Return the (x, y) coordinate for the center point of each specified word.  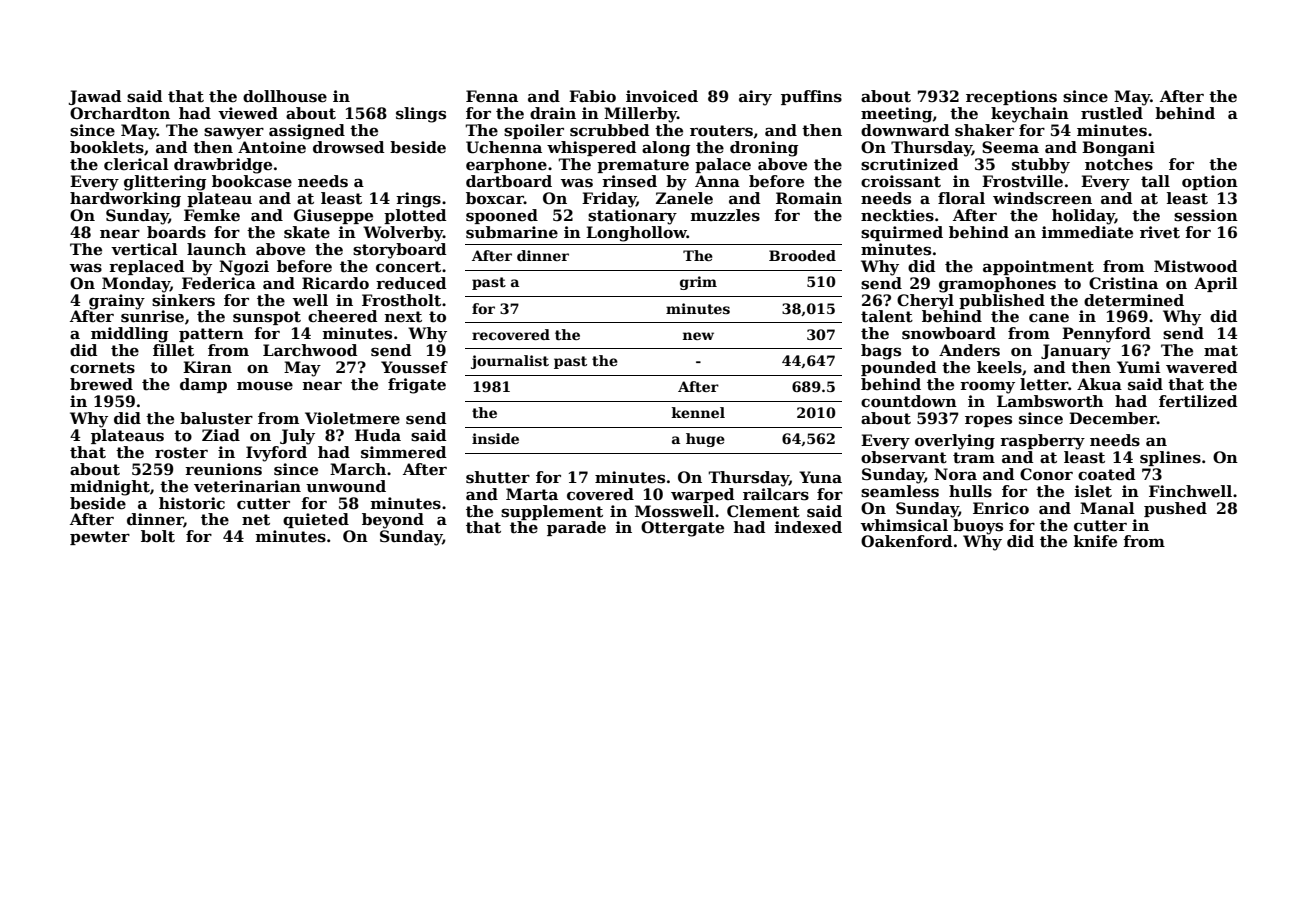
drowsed (349, 147)
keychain (1030, 115)
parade (576, 528)
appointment (1038, 267)
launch (216, 249)
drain (553, 113)
